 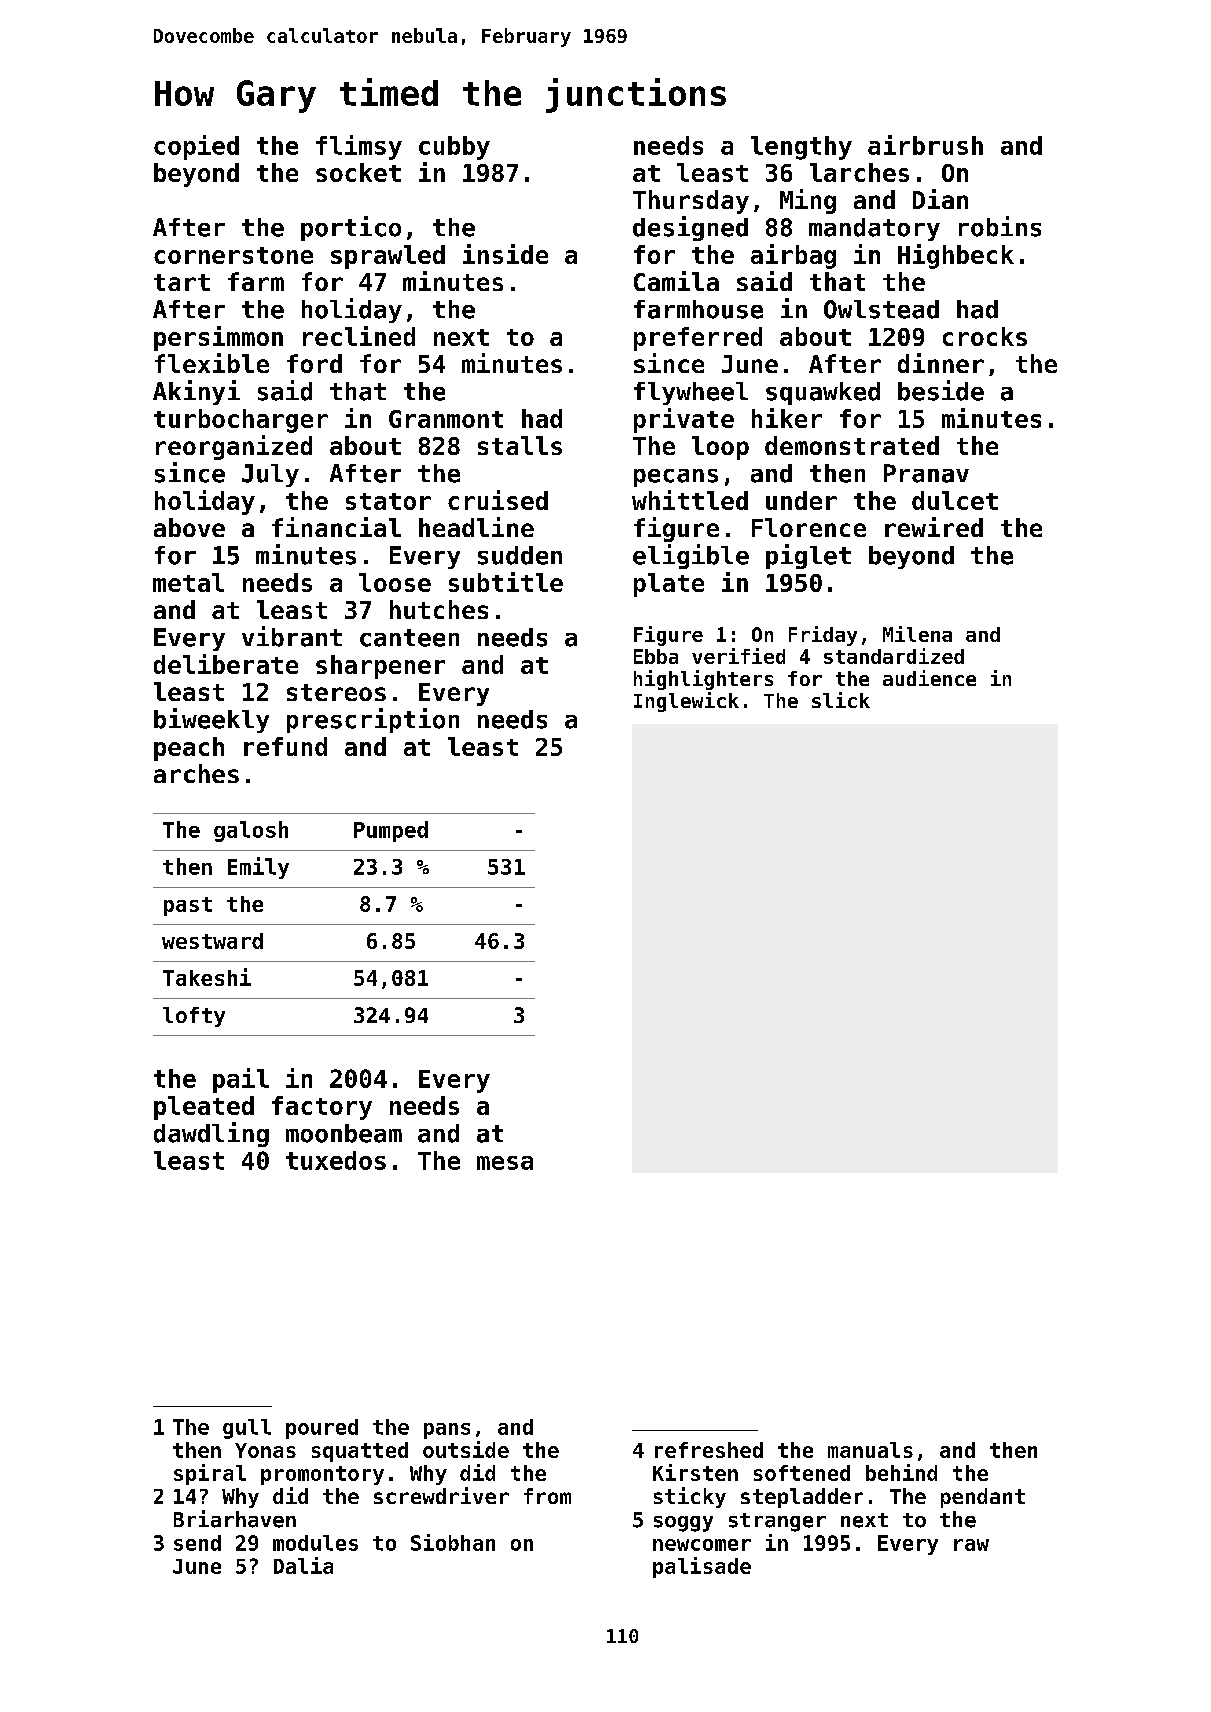 What do you see at coordinates (894, 656) in the page?
I see `standardized` at bounding box center [894, 656].
